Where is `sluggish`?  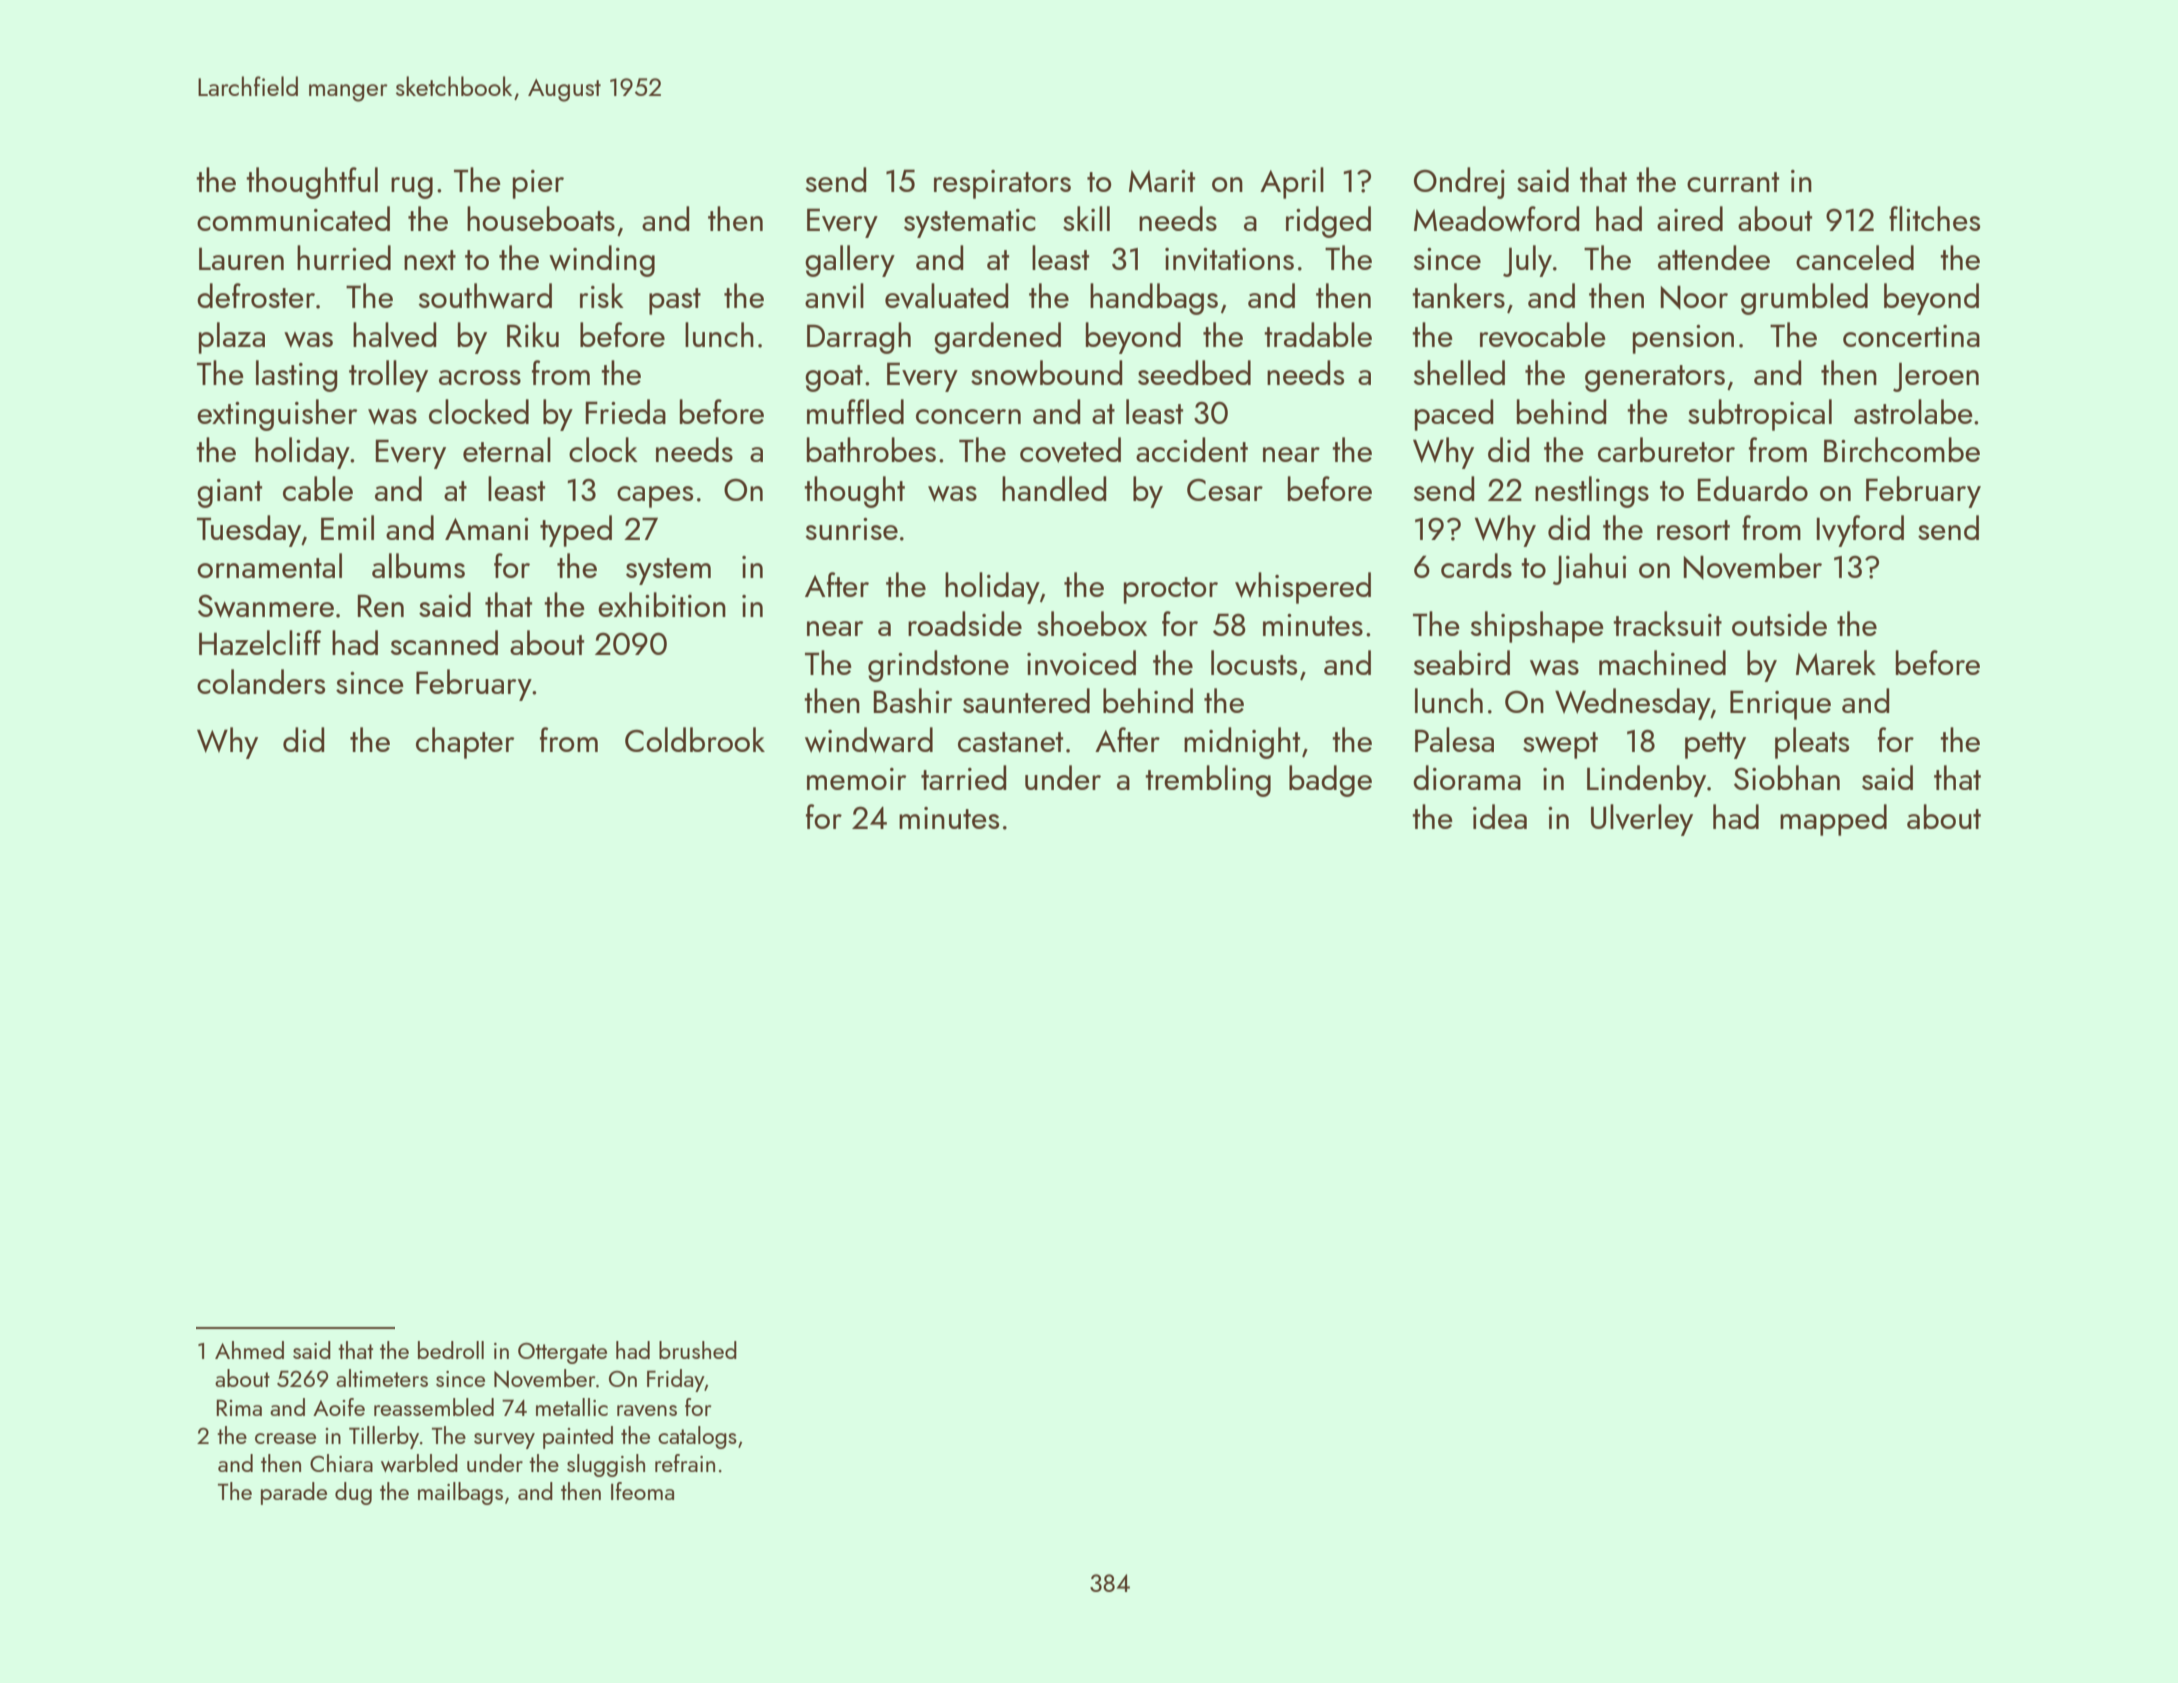 sluggish is located at coordinates (606, 1465).
